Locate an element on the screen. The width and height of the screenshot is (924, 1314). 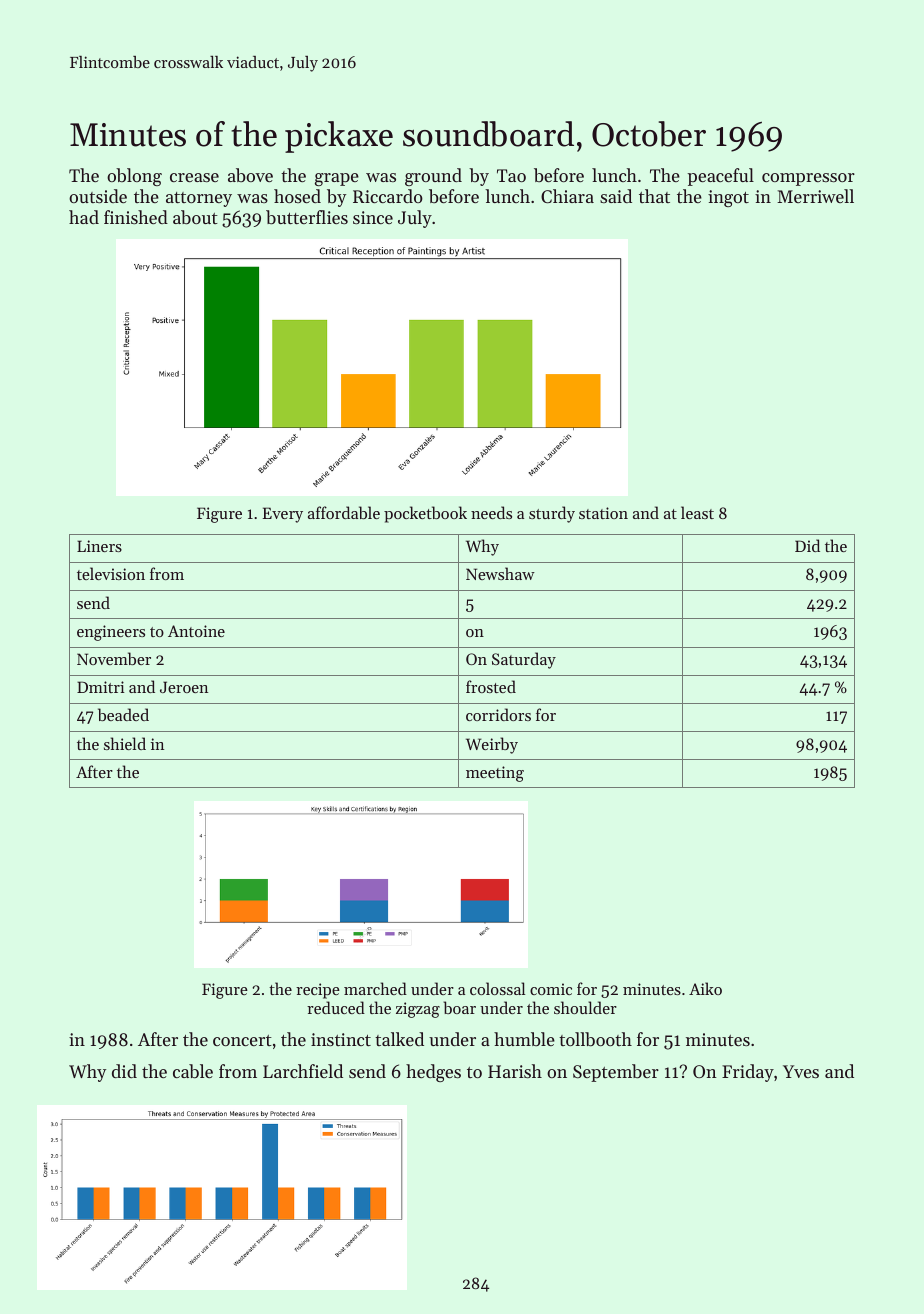
Tao is located at coordinates (511, 175).
